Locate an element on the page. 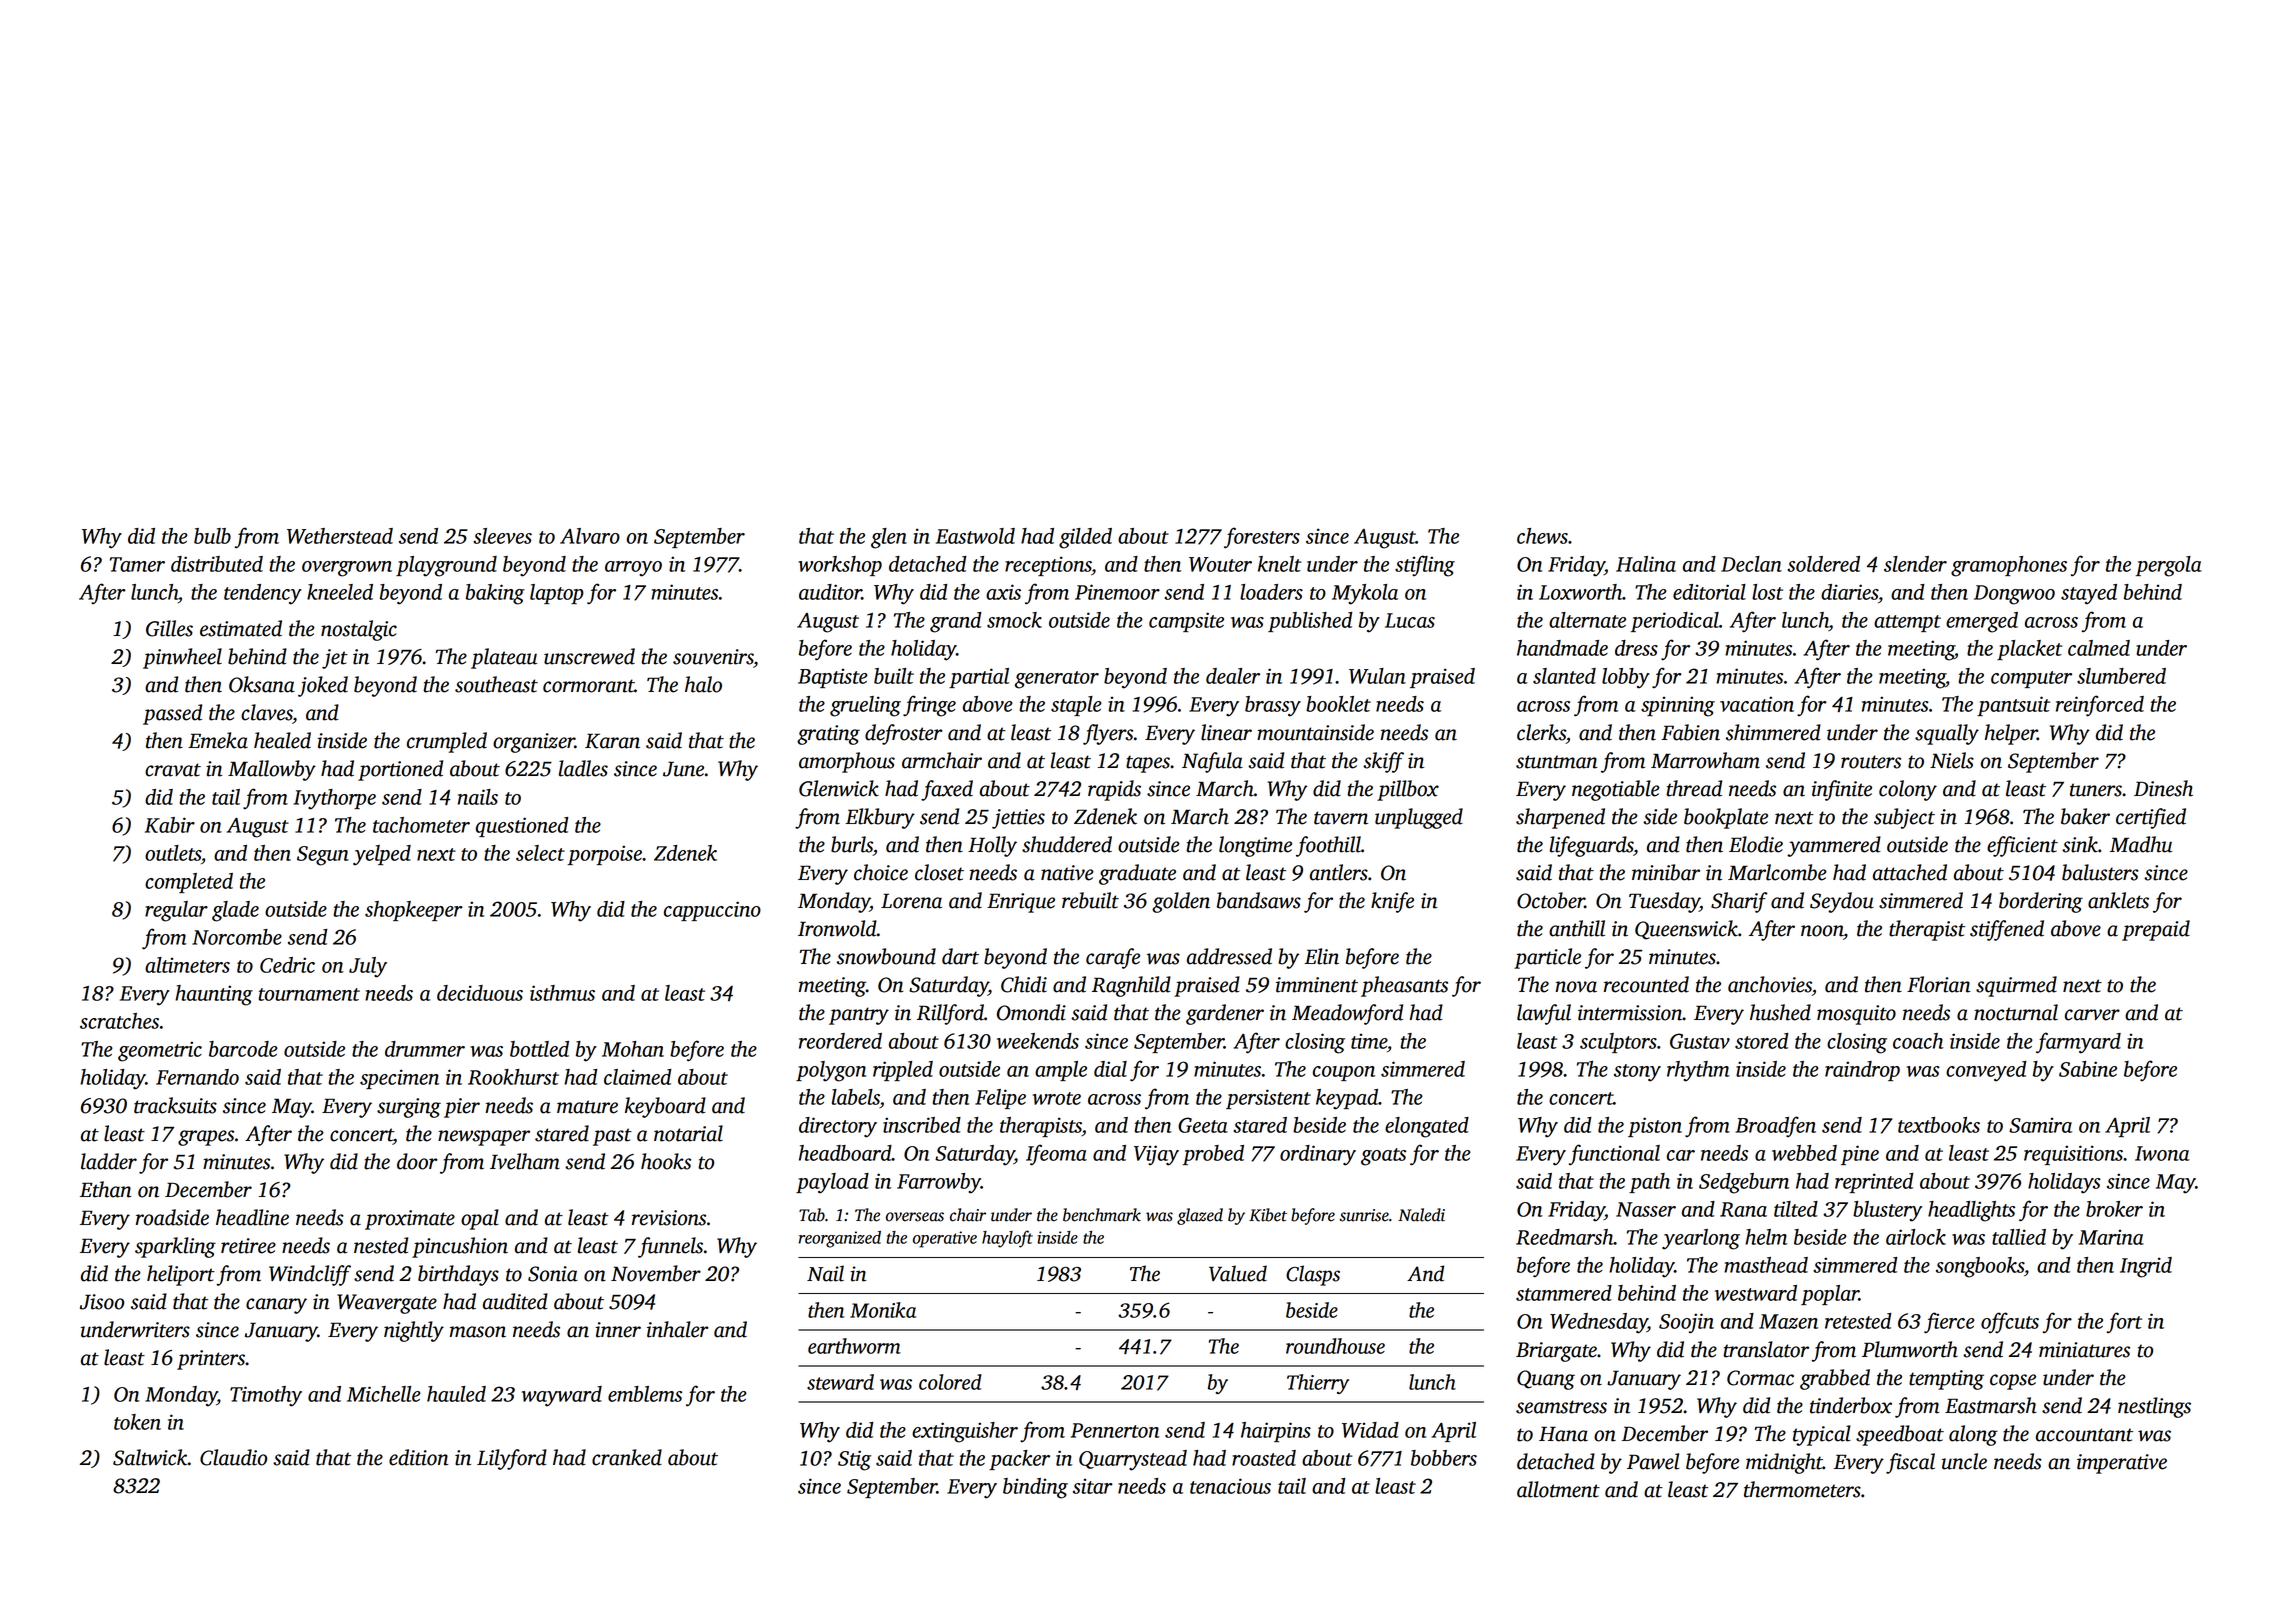  loaders is located at coordinates (1271, 592).
